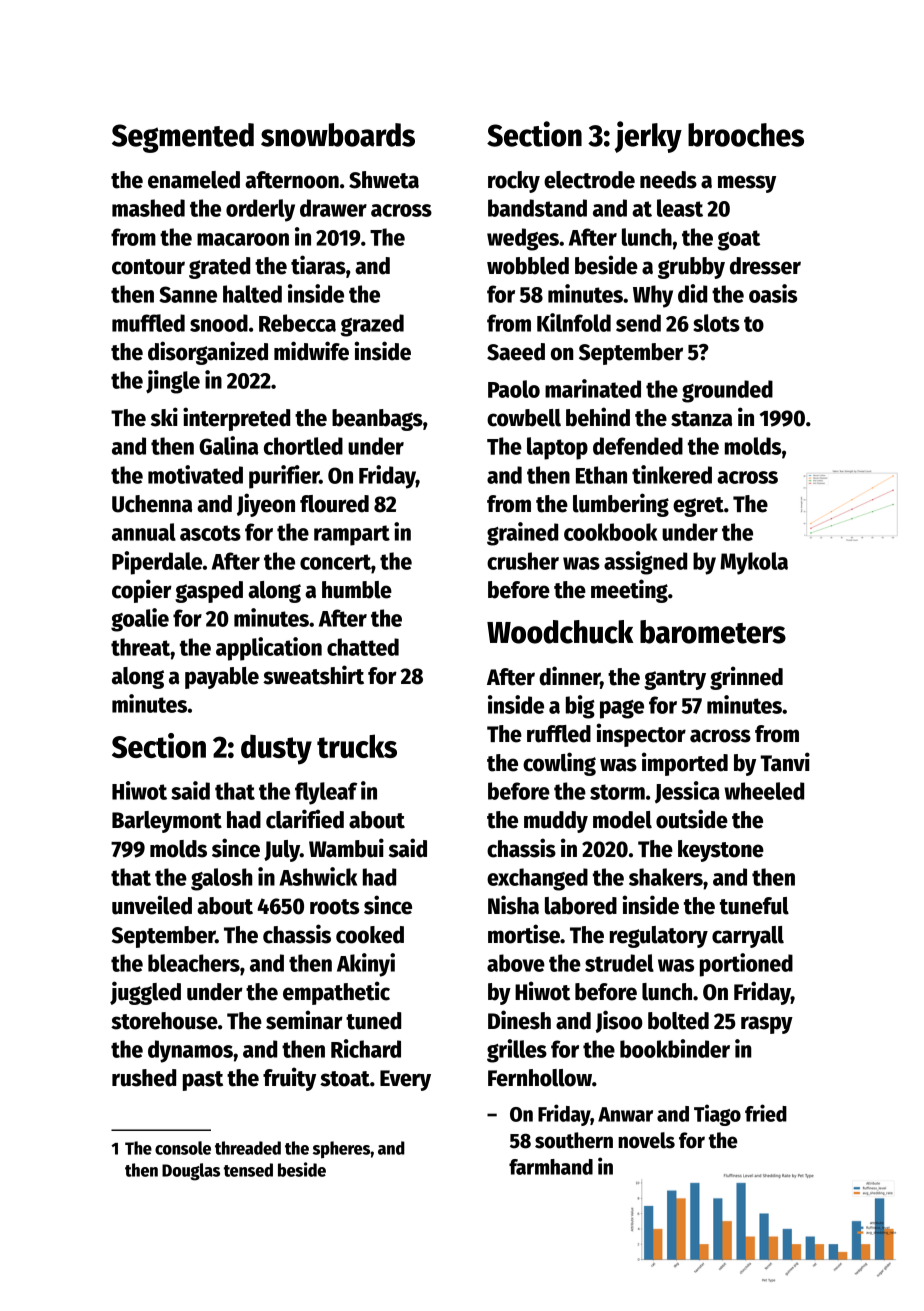  What do you see at coordinates (747, 184) in the image?
I see `messy` at bounding box center [747, 184].
